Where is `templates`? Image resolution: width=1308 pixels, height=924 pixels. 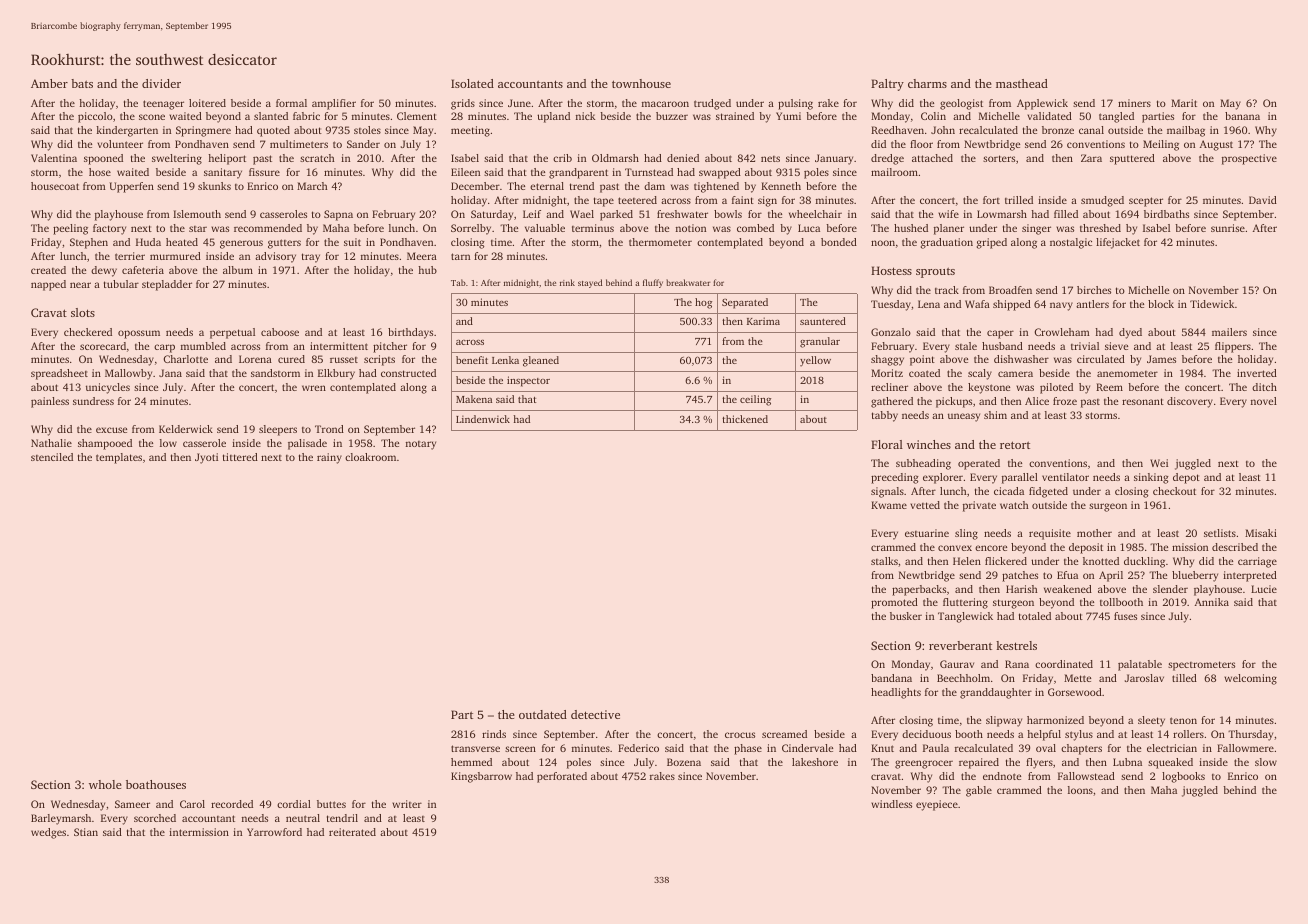
templates is located at coordinates (119, 458).
